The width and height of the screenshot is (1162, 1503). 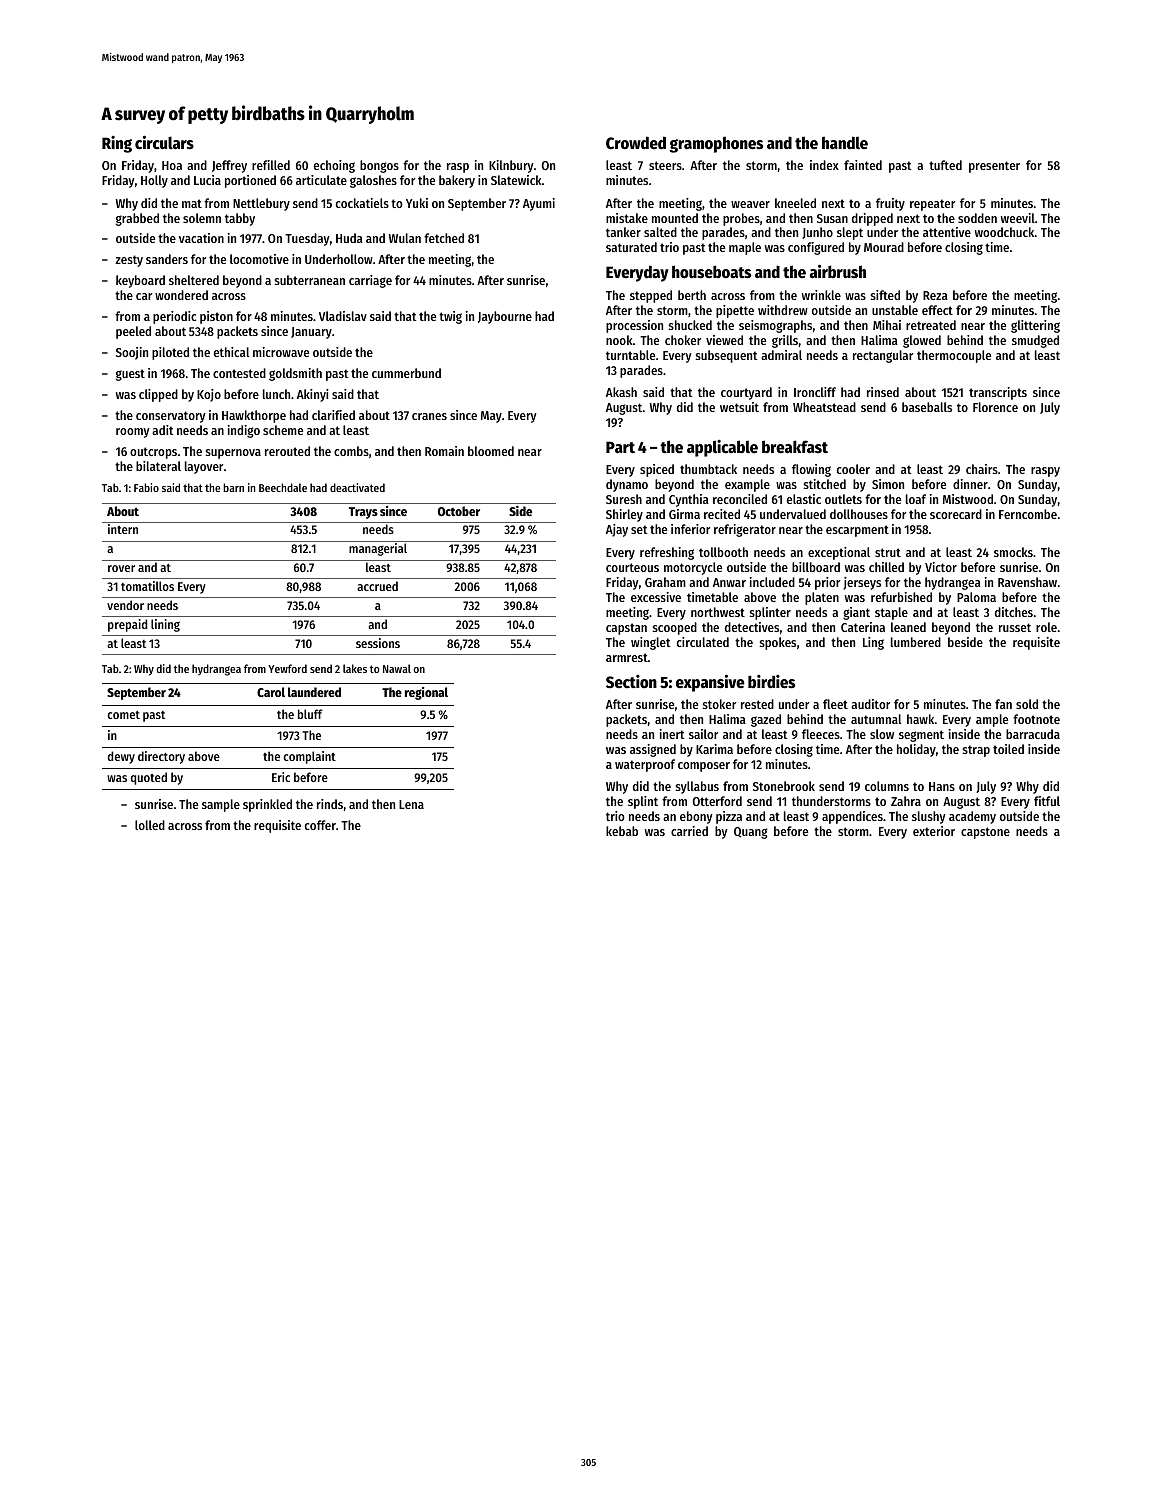 What do you see at coordinates (444, 238) in the screenshot?
I see `fetched` at bounding box center [444, 238].
